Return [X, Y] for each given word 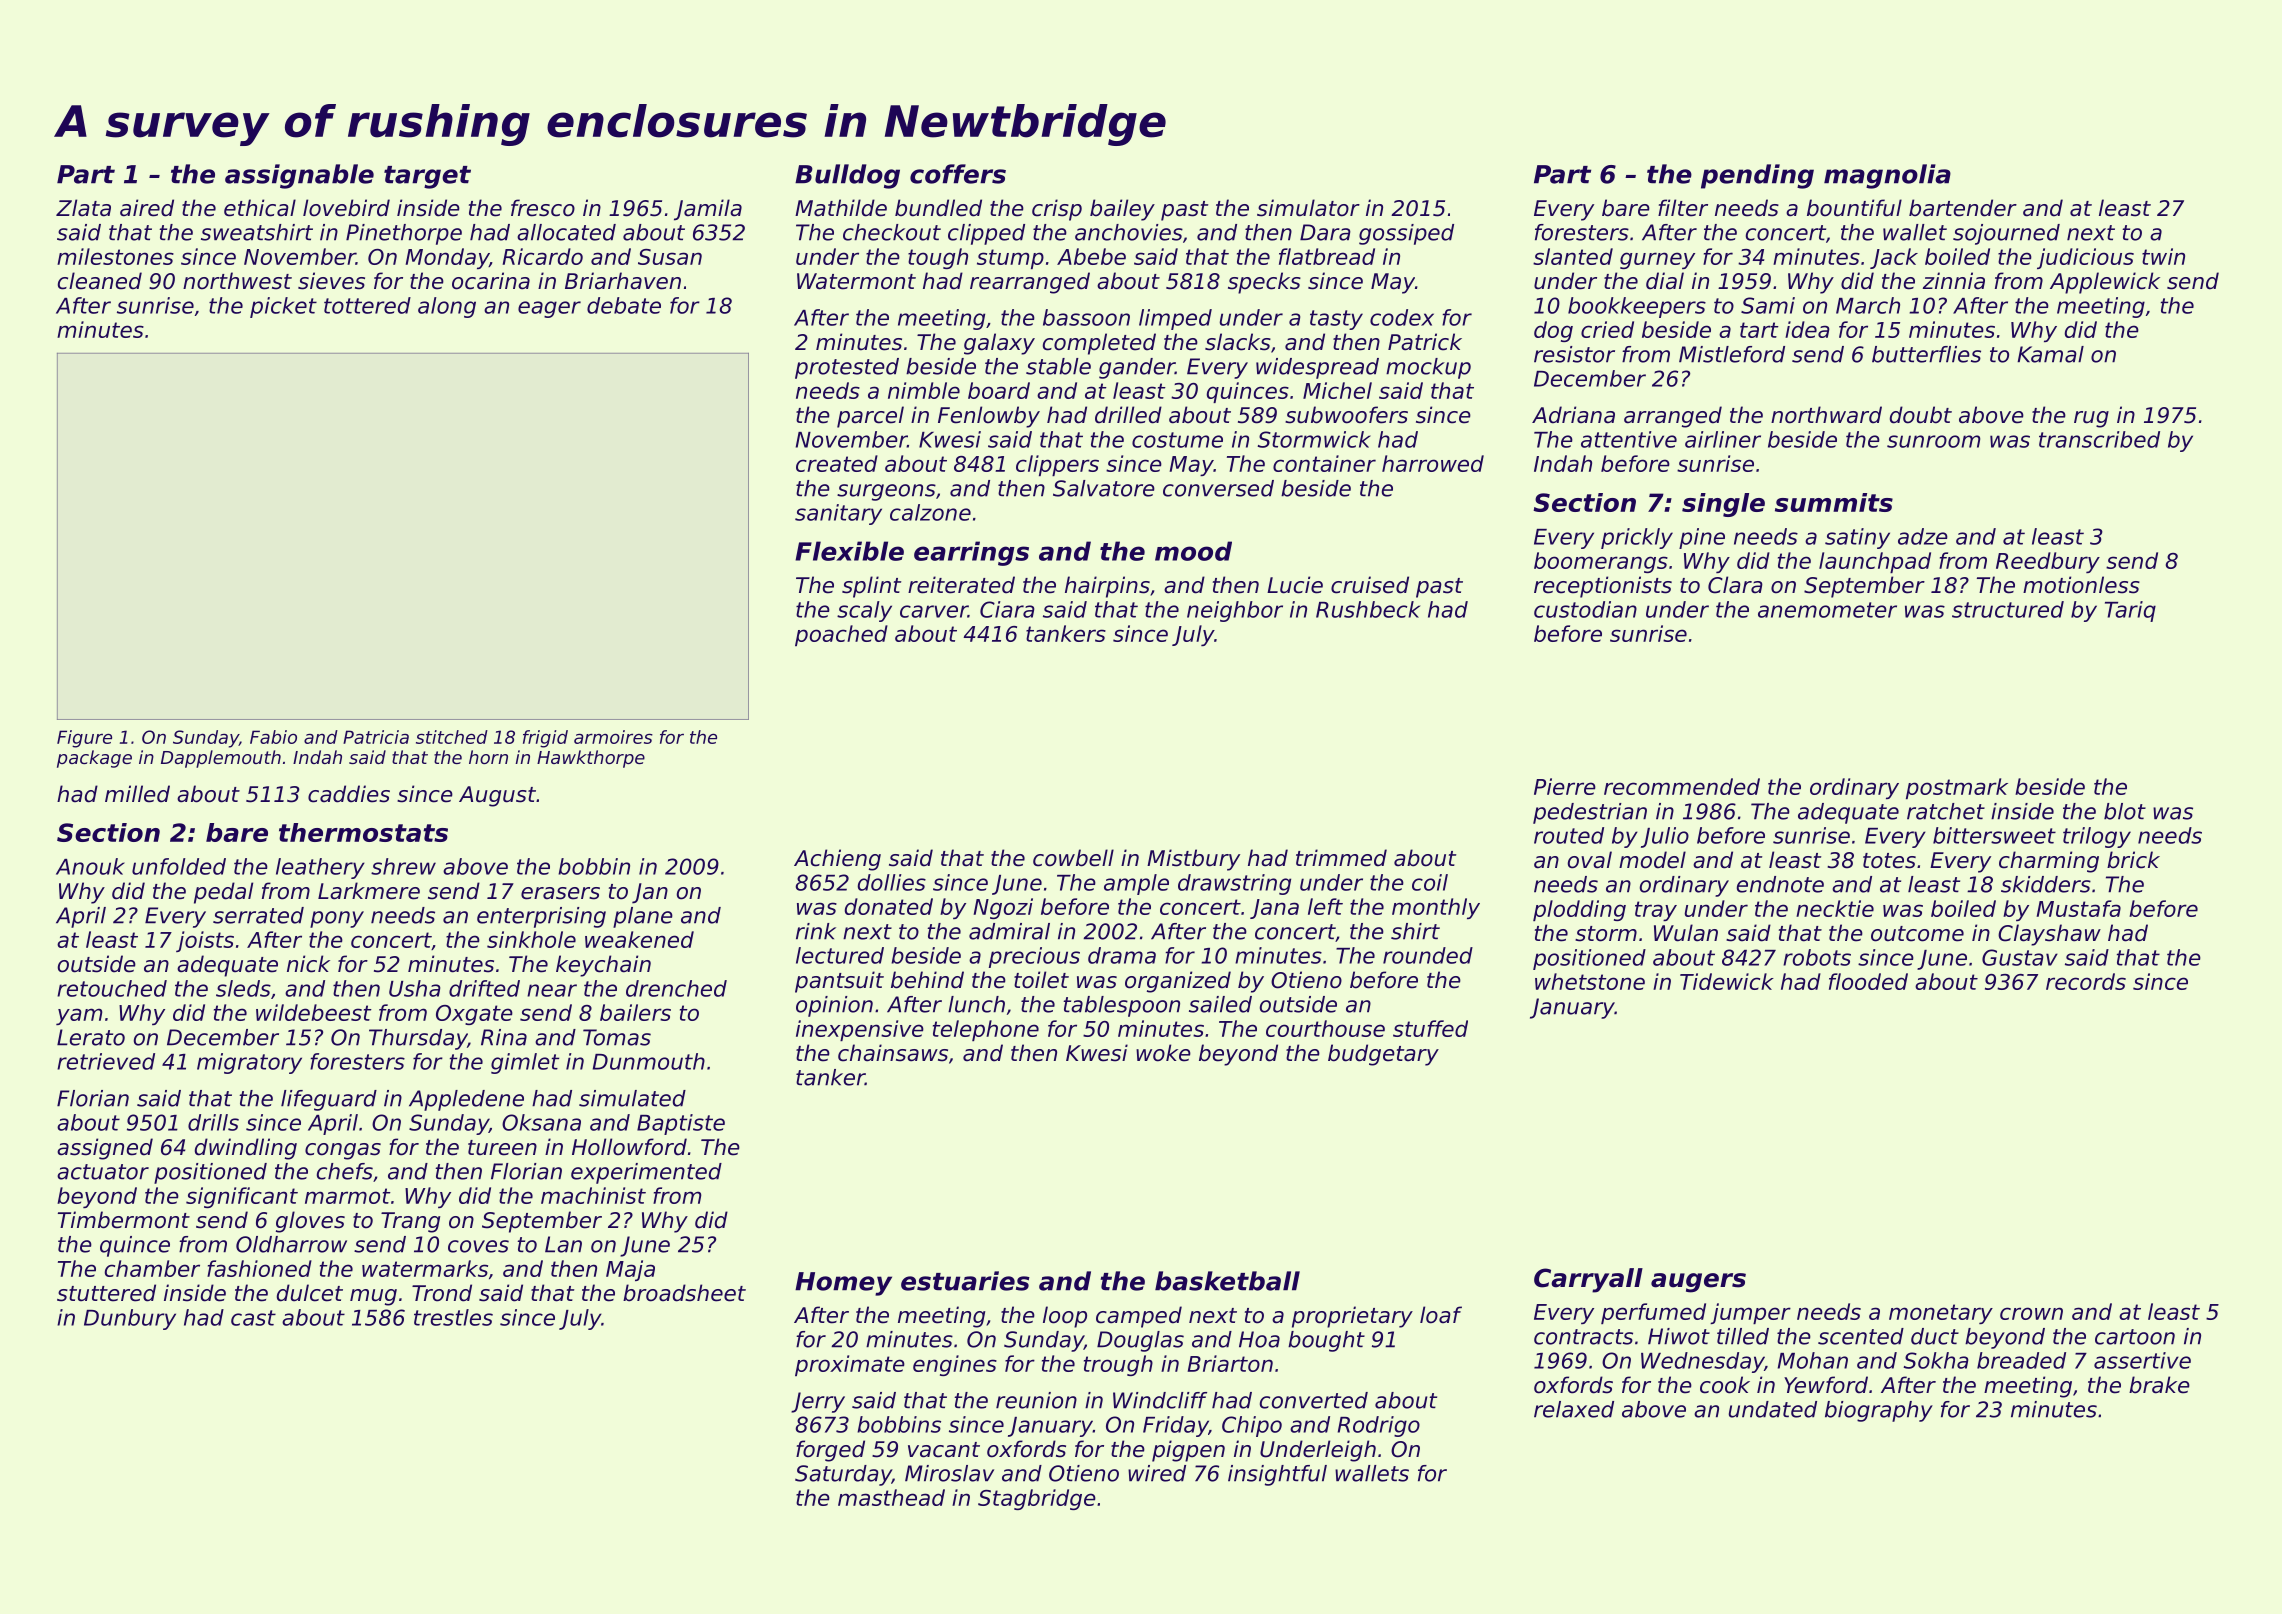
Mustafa [2078, 908]
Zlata [83, 208]
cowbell [1073, 858]
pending [1757, 176]
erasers [560, 893]
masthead [891, 1497]
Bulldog [847, 176]
